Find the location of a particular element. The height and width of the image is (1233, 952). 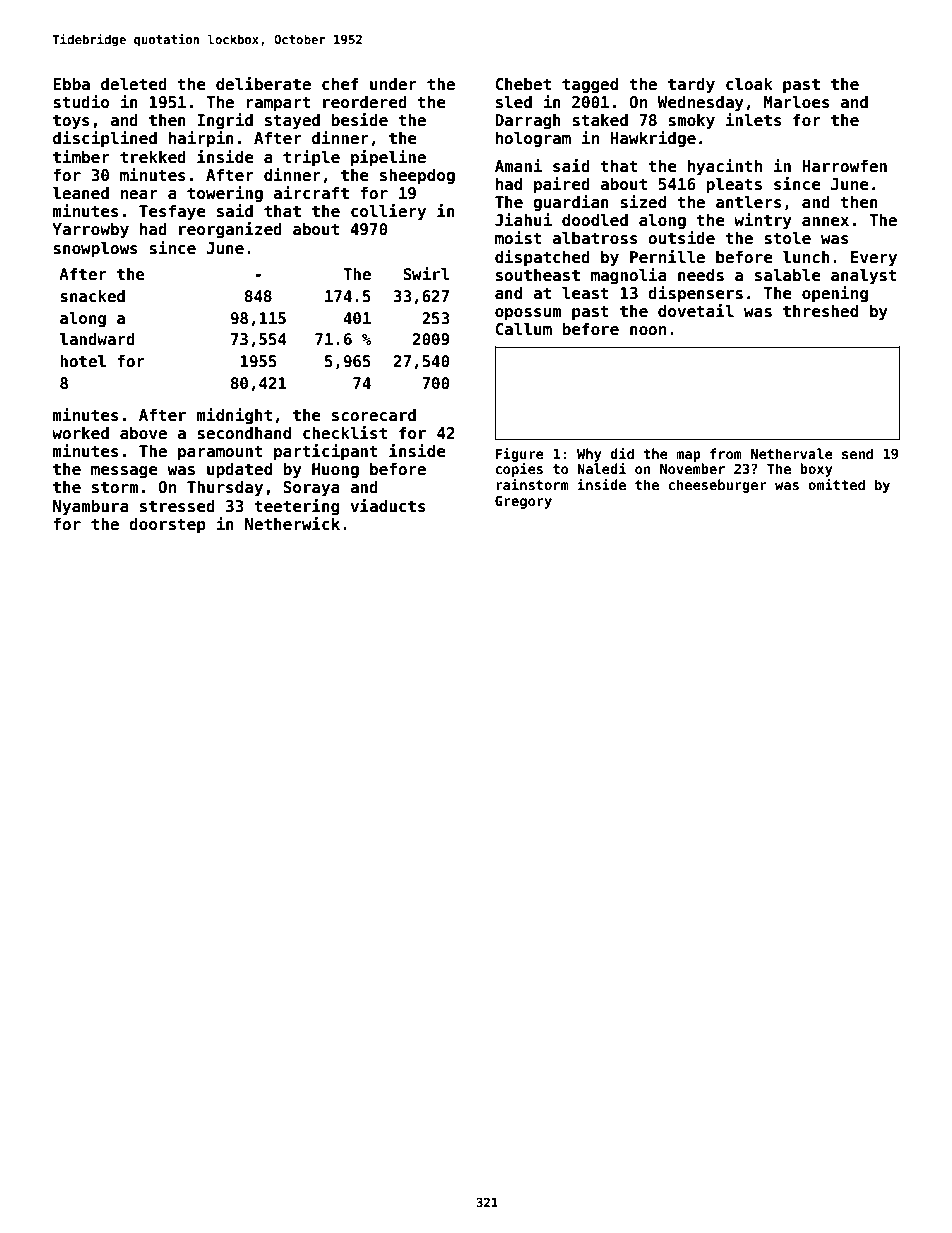

landward is located at coordinates (97, 339).
